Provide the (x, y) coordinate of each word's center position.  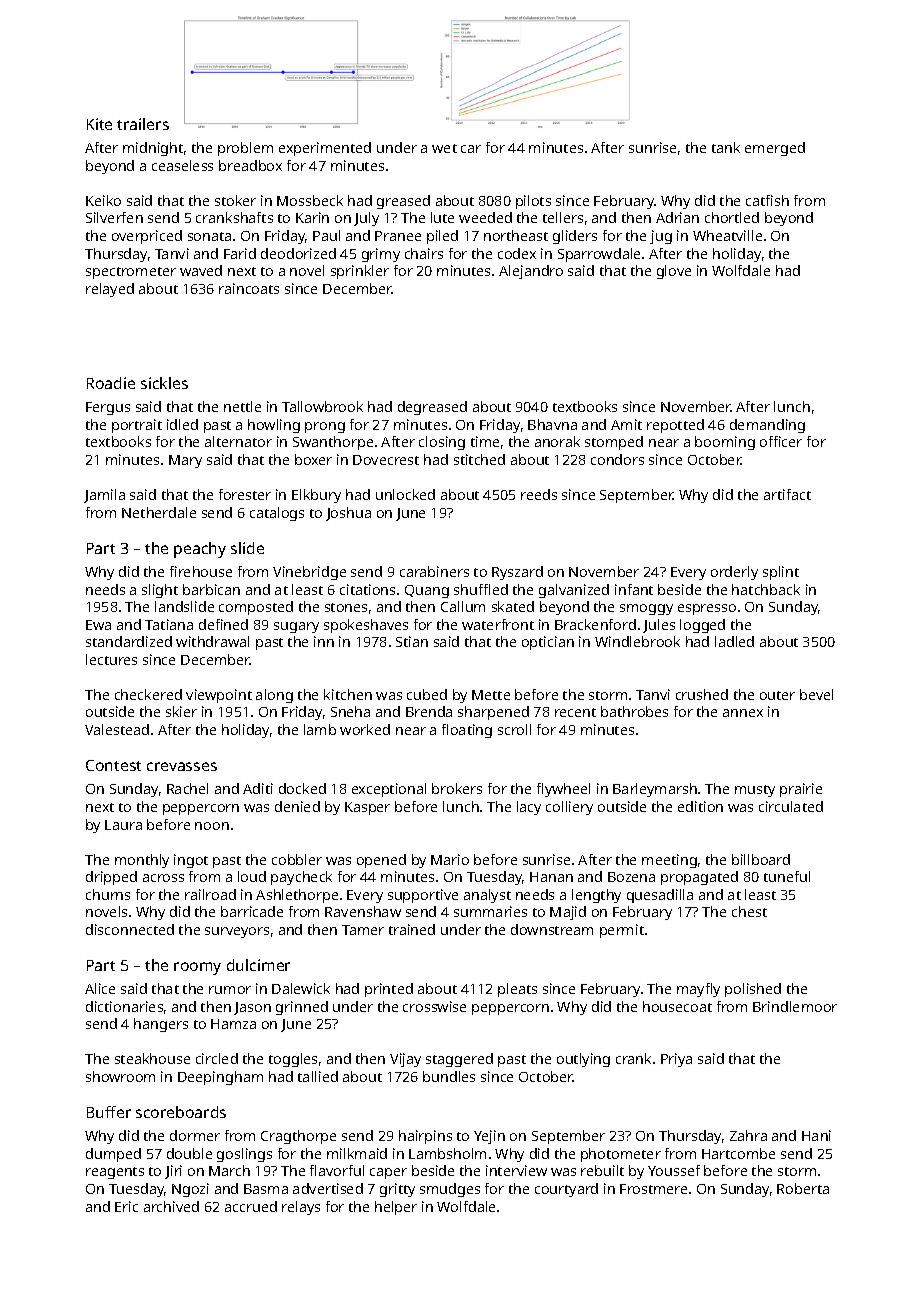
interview (516, 1170)
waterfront (498, 624)
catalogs (277, 514)
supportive (423, 896)
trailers (143, 124)
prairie (801, 790)
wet (444, 148)
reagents (115, 1173)
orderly (734, 573)
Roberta (803, 1188)
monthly (142, 861)
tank (726, 147)
